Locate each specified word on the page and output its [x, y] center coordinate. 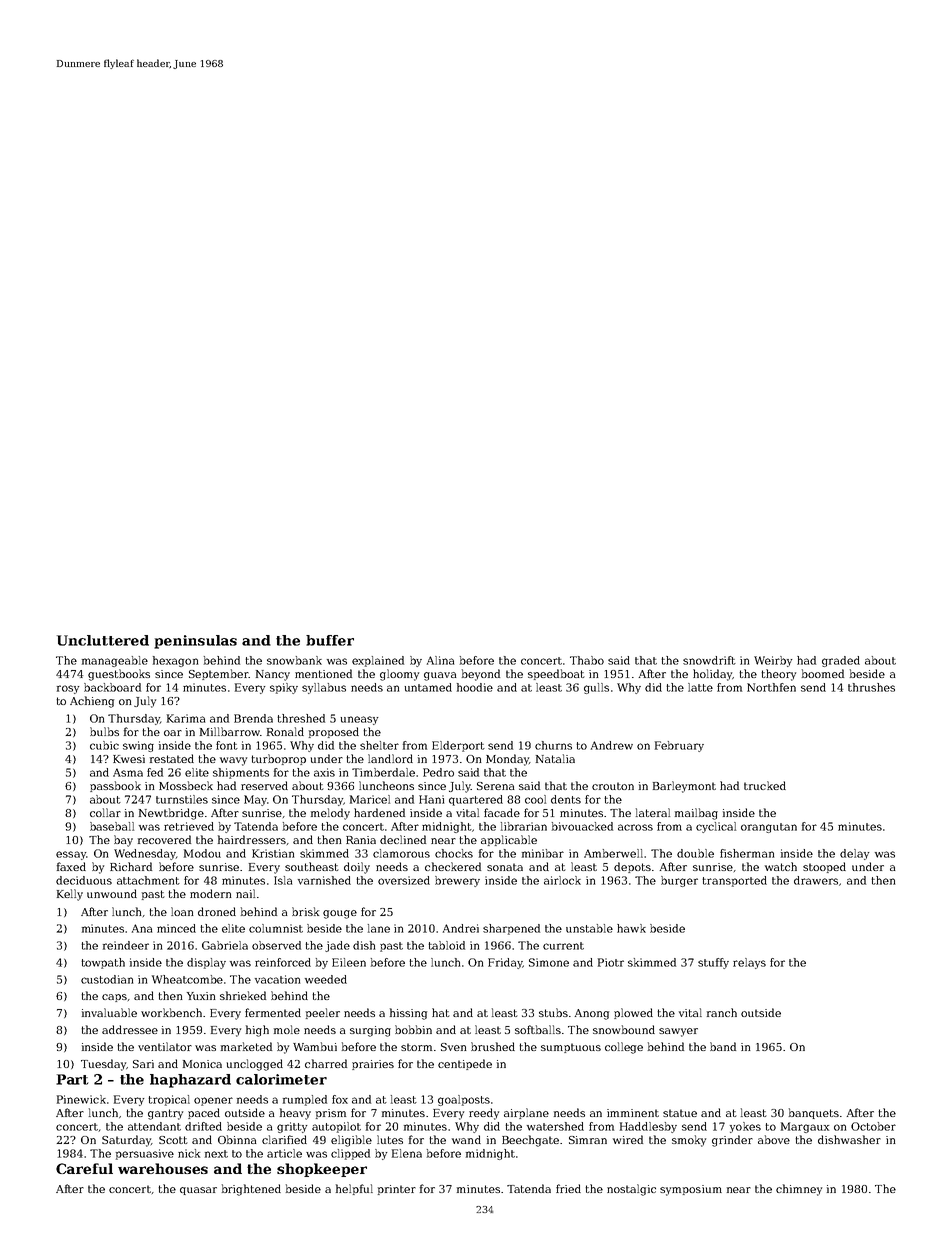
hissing [408, 1014]
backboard [112, 687]
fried [568, 1188]
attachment [148, 880]
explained [378, 661]
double [695, 853]
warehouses [163, 1168]
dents [566, 799]
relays [749, 963]
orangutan [769, 828]
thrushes [871, 687]
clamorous [401, 853]
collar [105, 812]
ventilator [165, 1046]
